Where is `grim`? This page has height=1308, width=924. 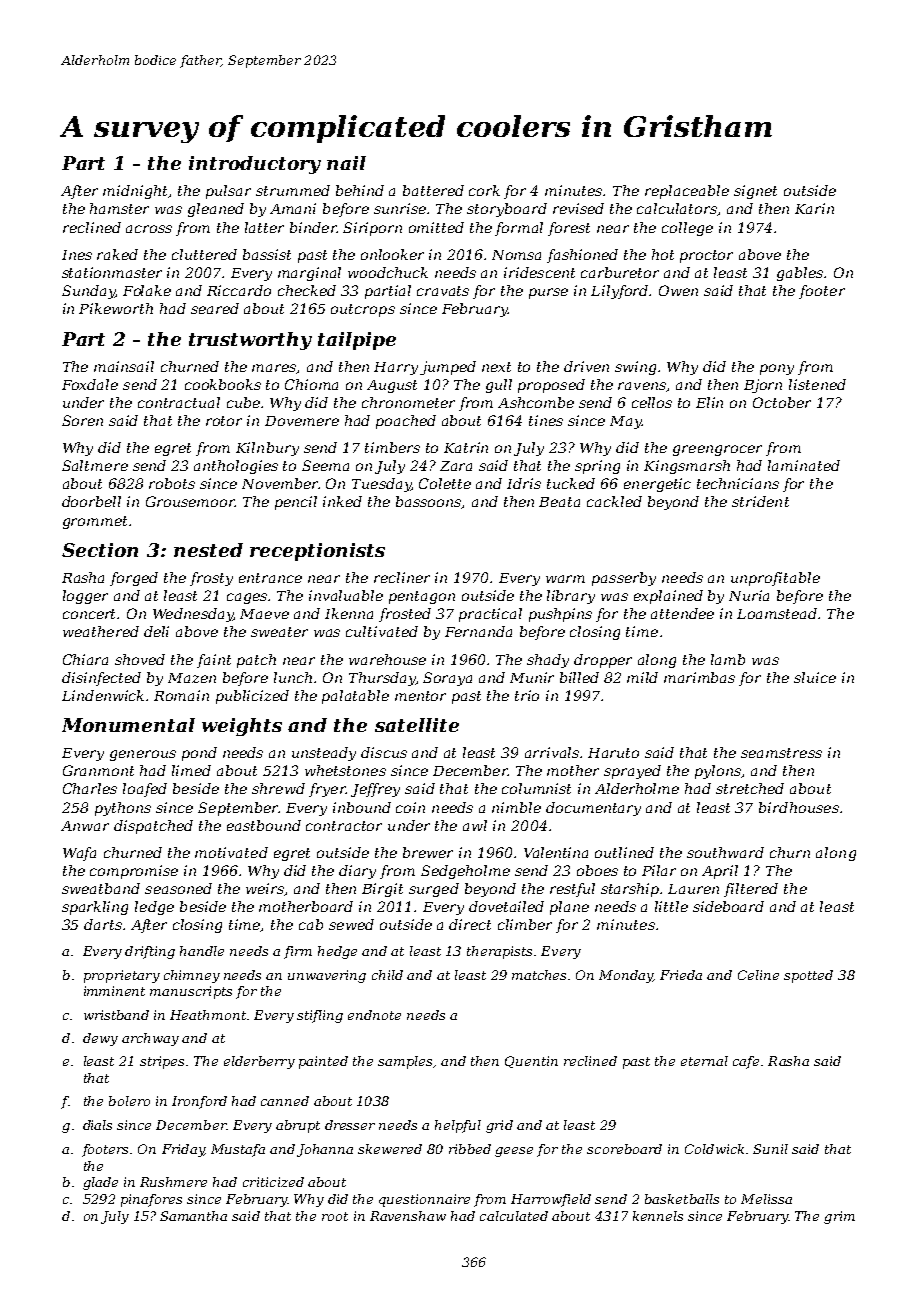
grim is located at coordinates (839, 1217).
